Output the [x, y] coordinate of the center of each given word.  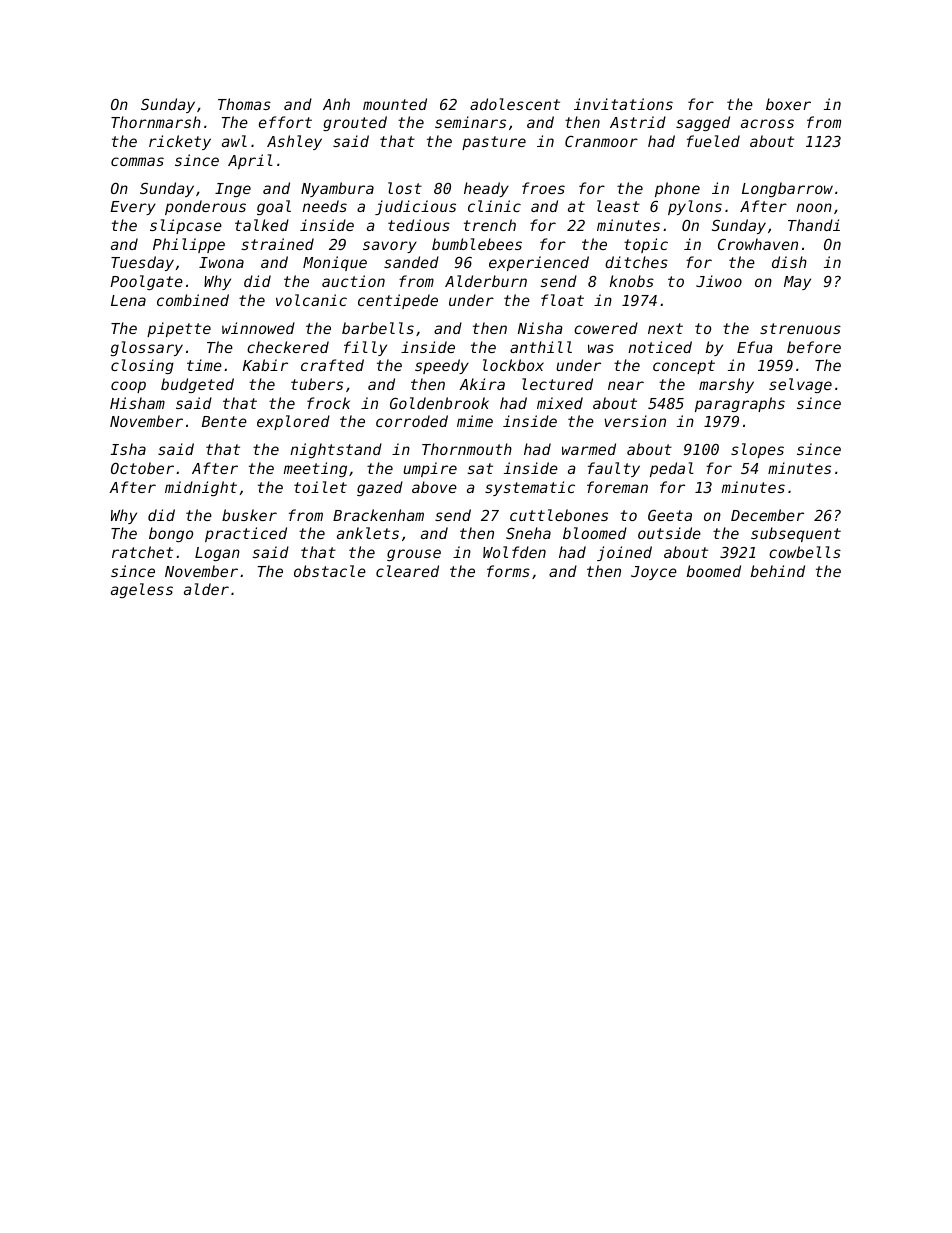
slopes [757, 450]
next [665, 328]
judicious [415, 207]
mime [475, 421]
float [562, 300]
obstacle [330, 571]
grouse [414, 555]
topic [646, 245]
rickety [180, 142]
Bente [224, 421]
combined [193, 300]
